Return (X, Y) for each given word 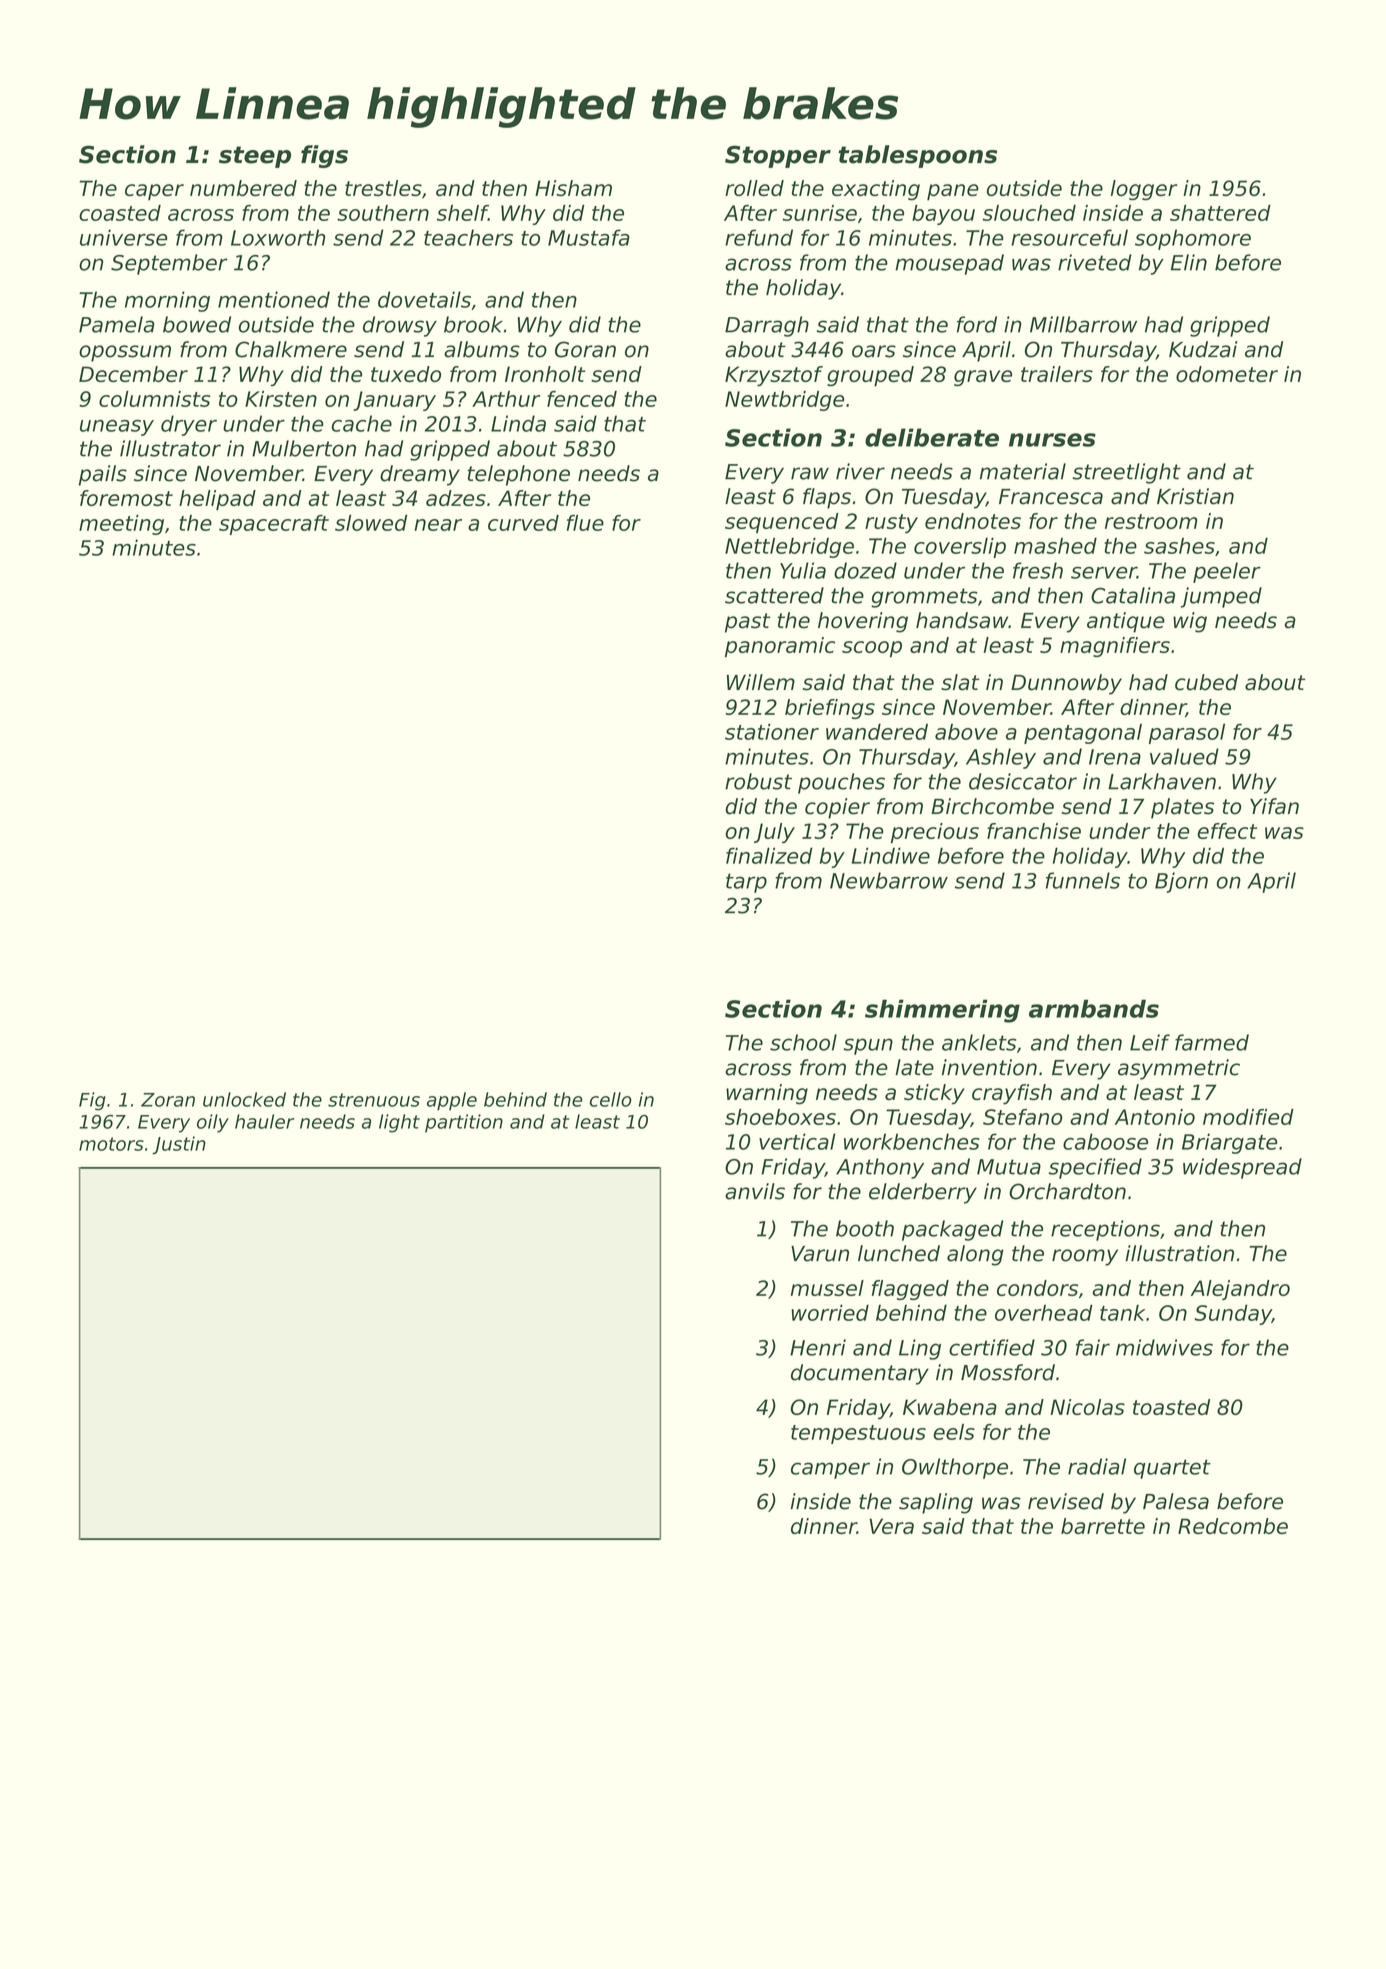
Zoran (168, 1100)
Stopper (778, 156)
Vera (891, 1526)
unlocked (244, 1099)
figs (324, 156)
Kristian (1195, 496)
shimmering (942, 1011)
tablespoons (917, 156)
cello (611, 1099)
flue (585, 523)
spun (868, 1046)
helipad (217, 500)
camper (830, 1470)
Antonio (1155, 1117)
